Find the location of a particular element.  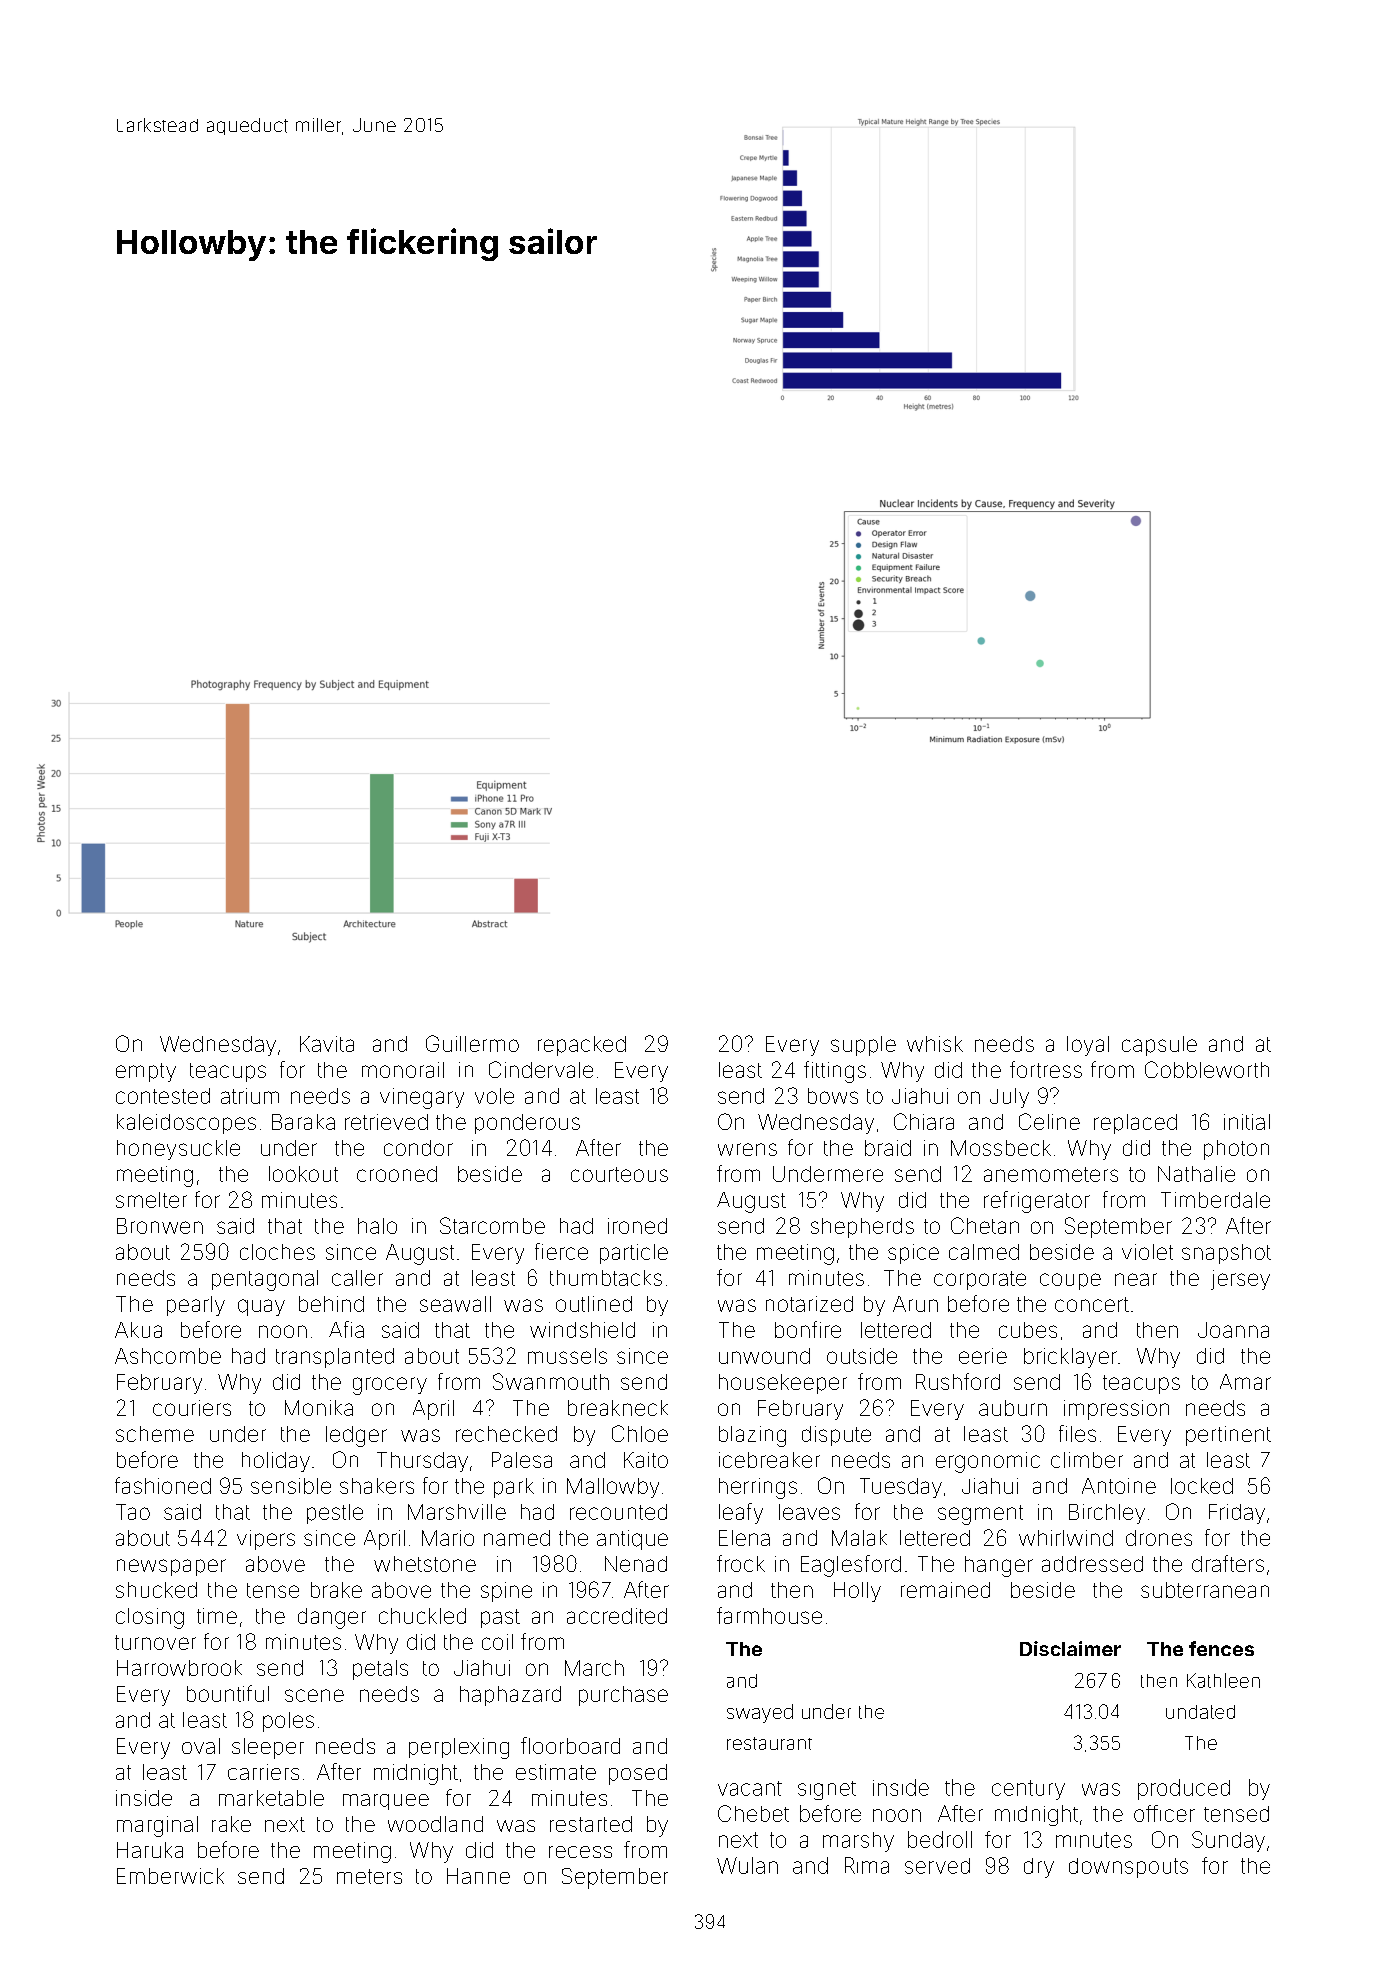

recess is located at coordinates (580, 1852).
